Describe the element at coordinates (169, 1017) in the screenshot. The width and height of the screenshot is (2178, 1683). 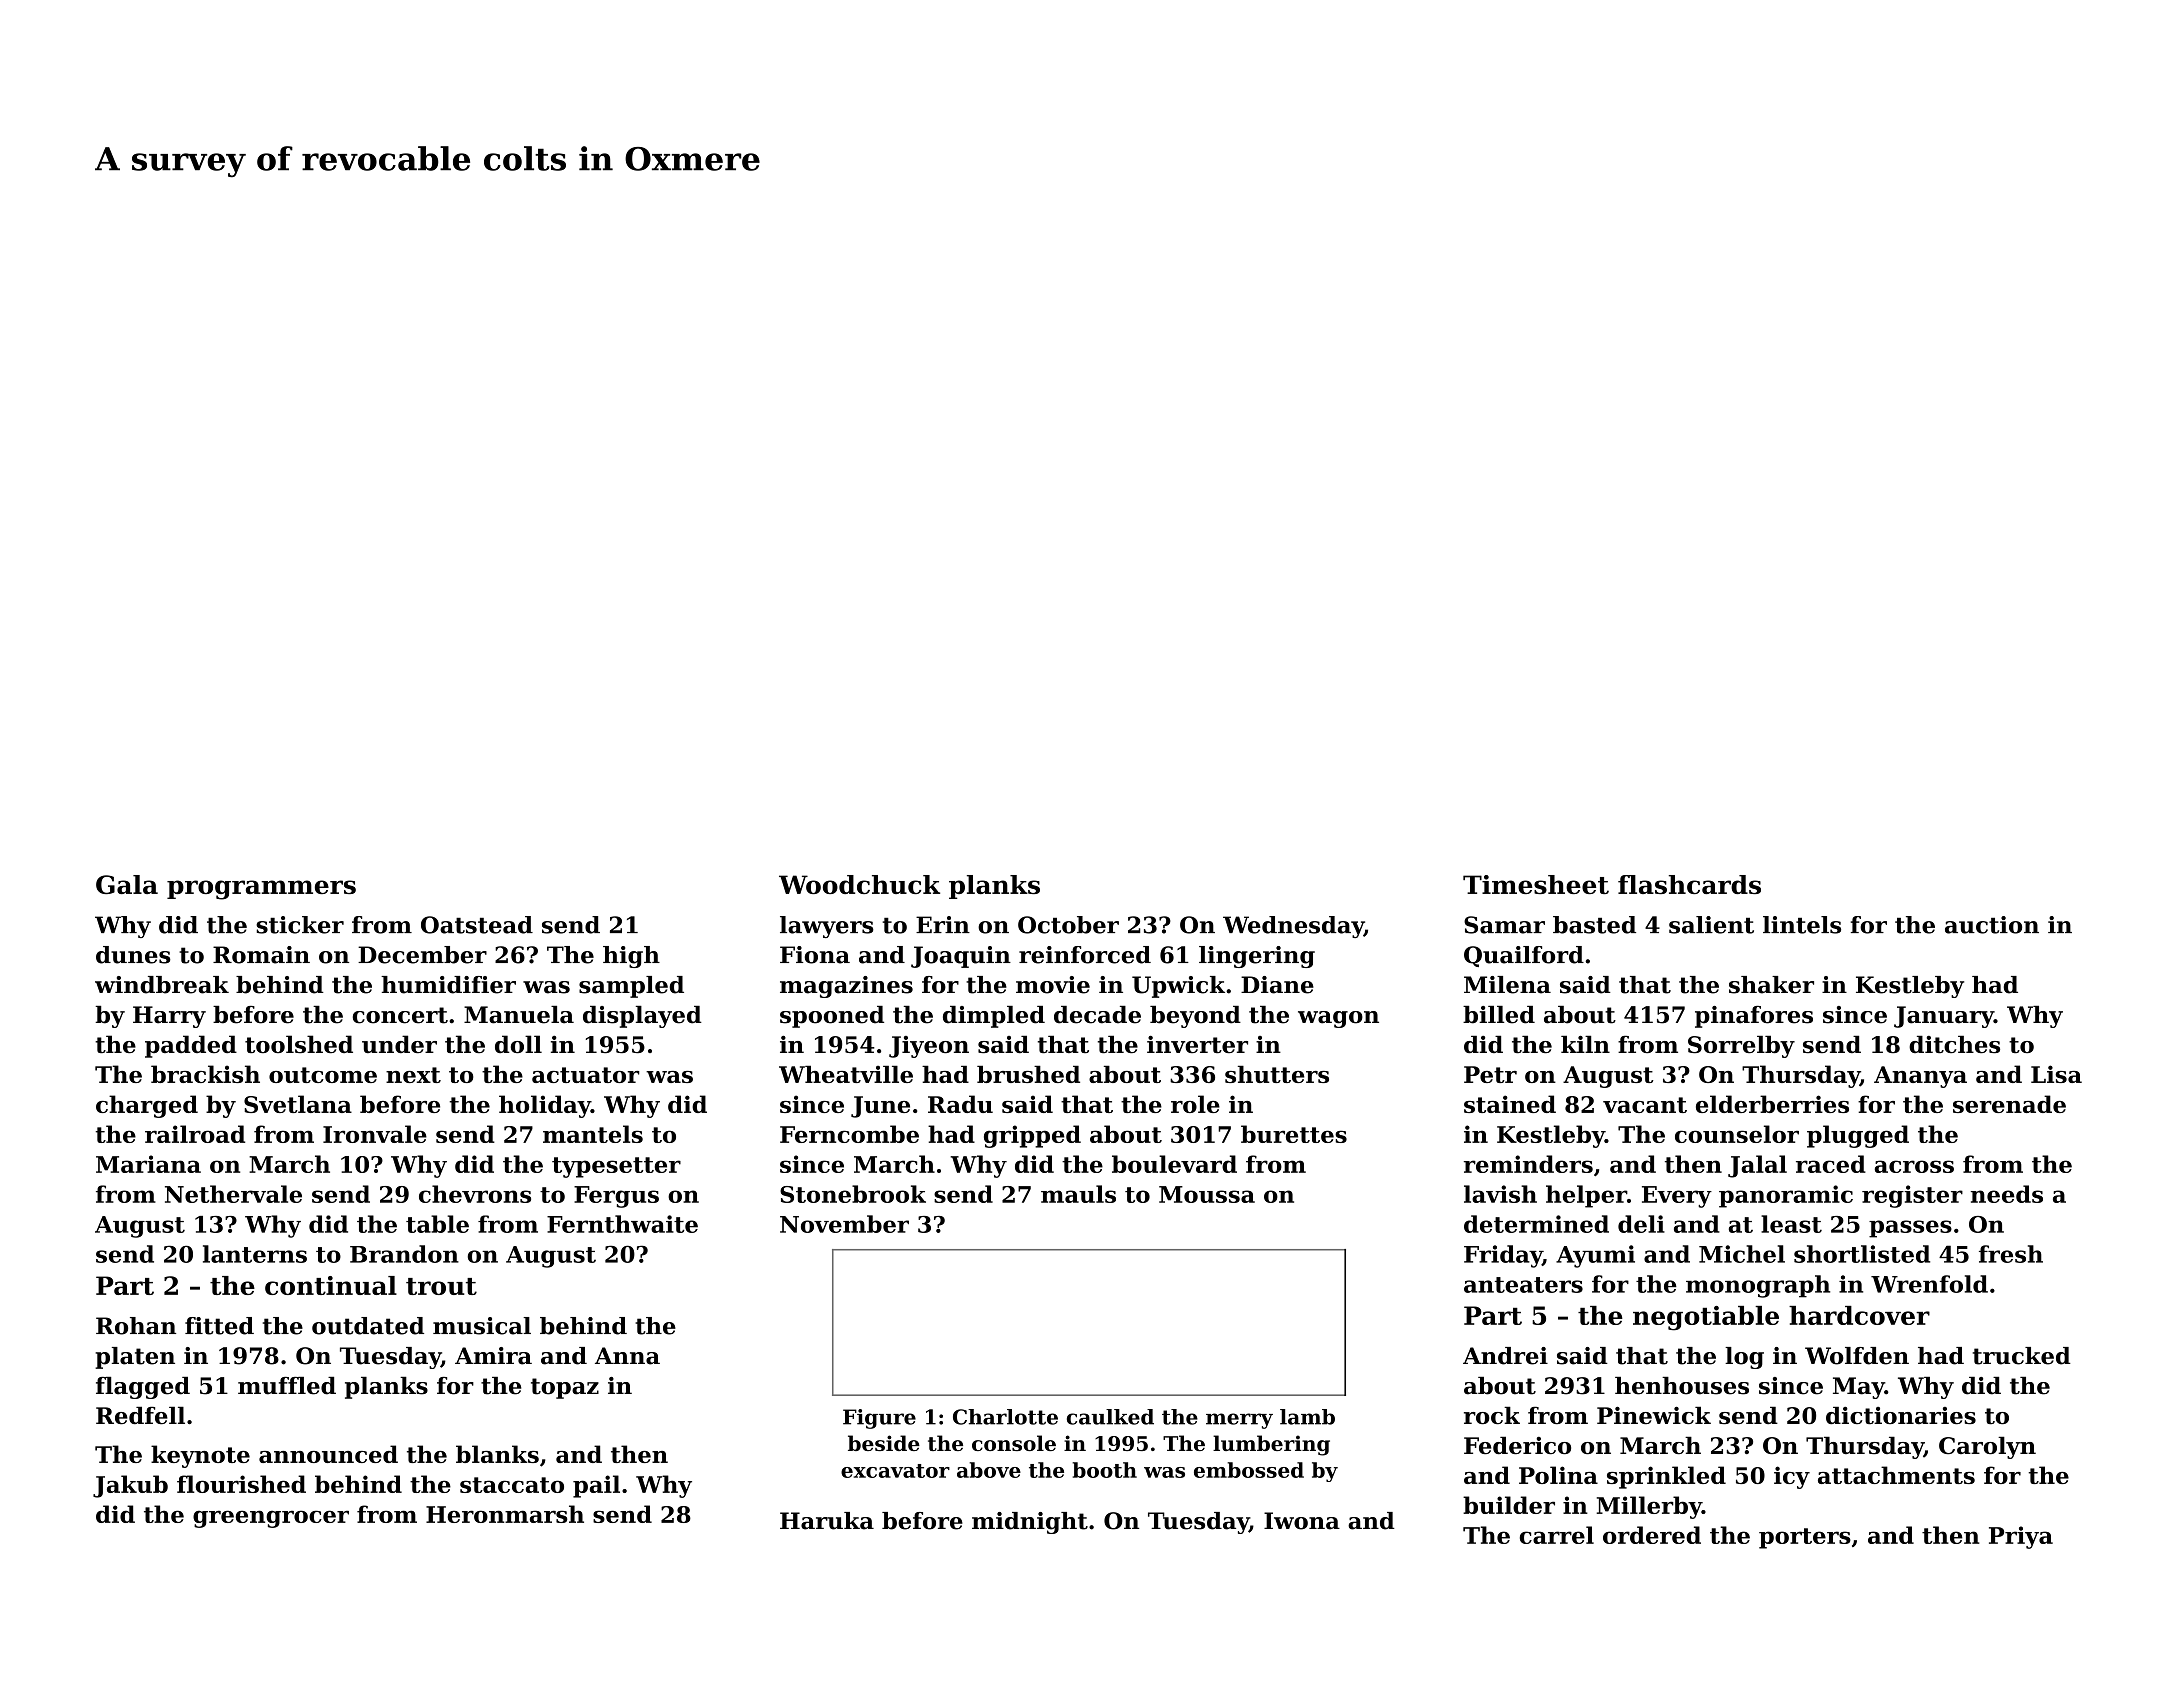
I see `Harry` at that location.
